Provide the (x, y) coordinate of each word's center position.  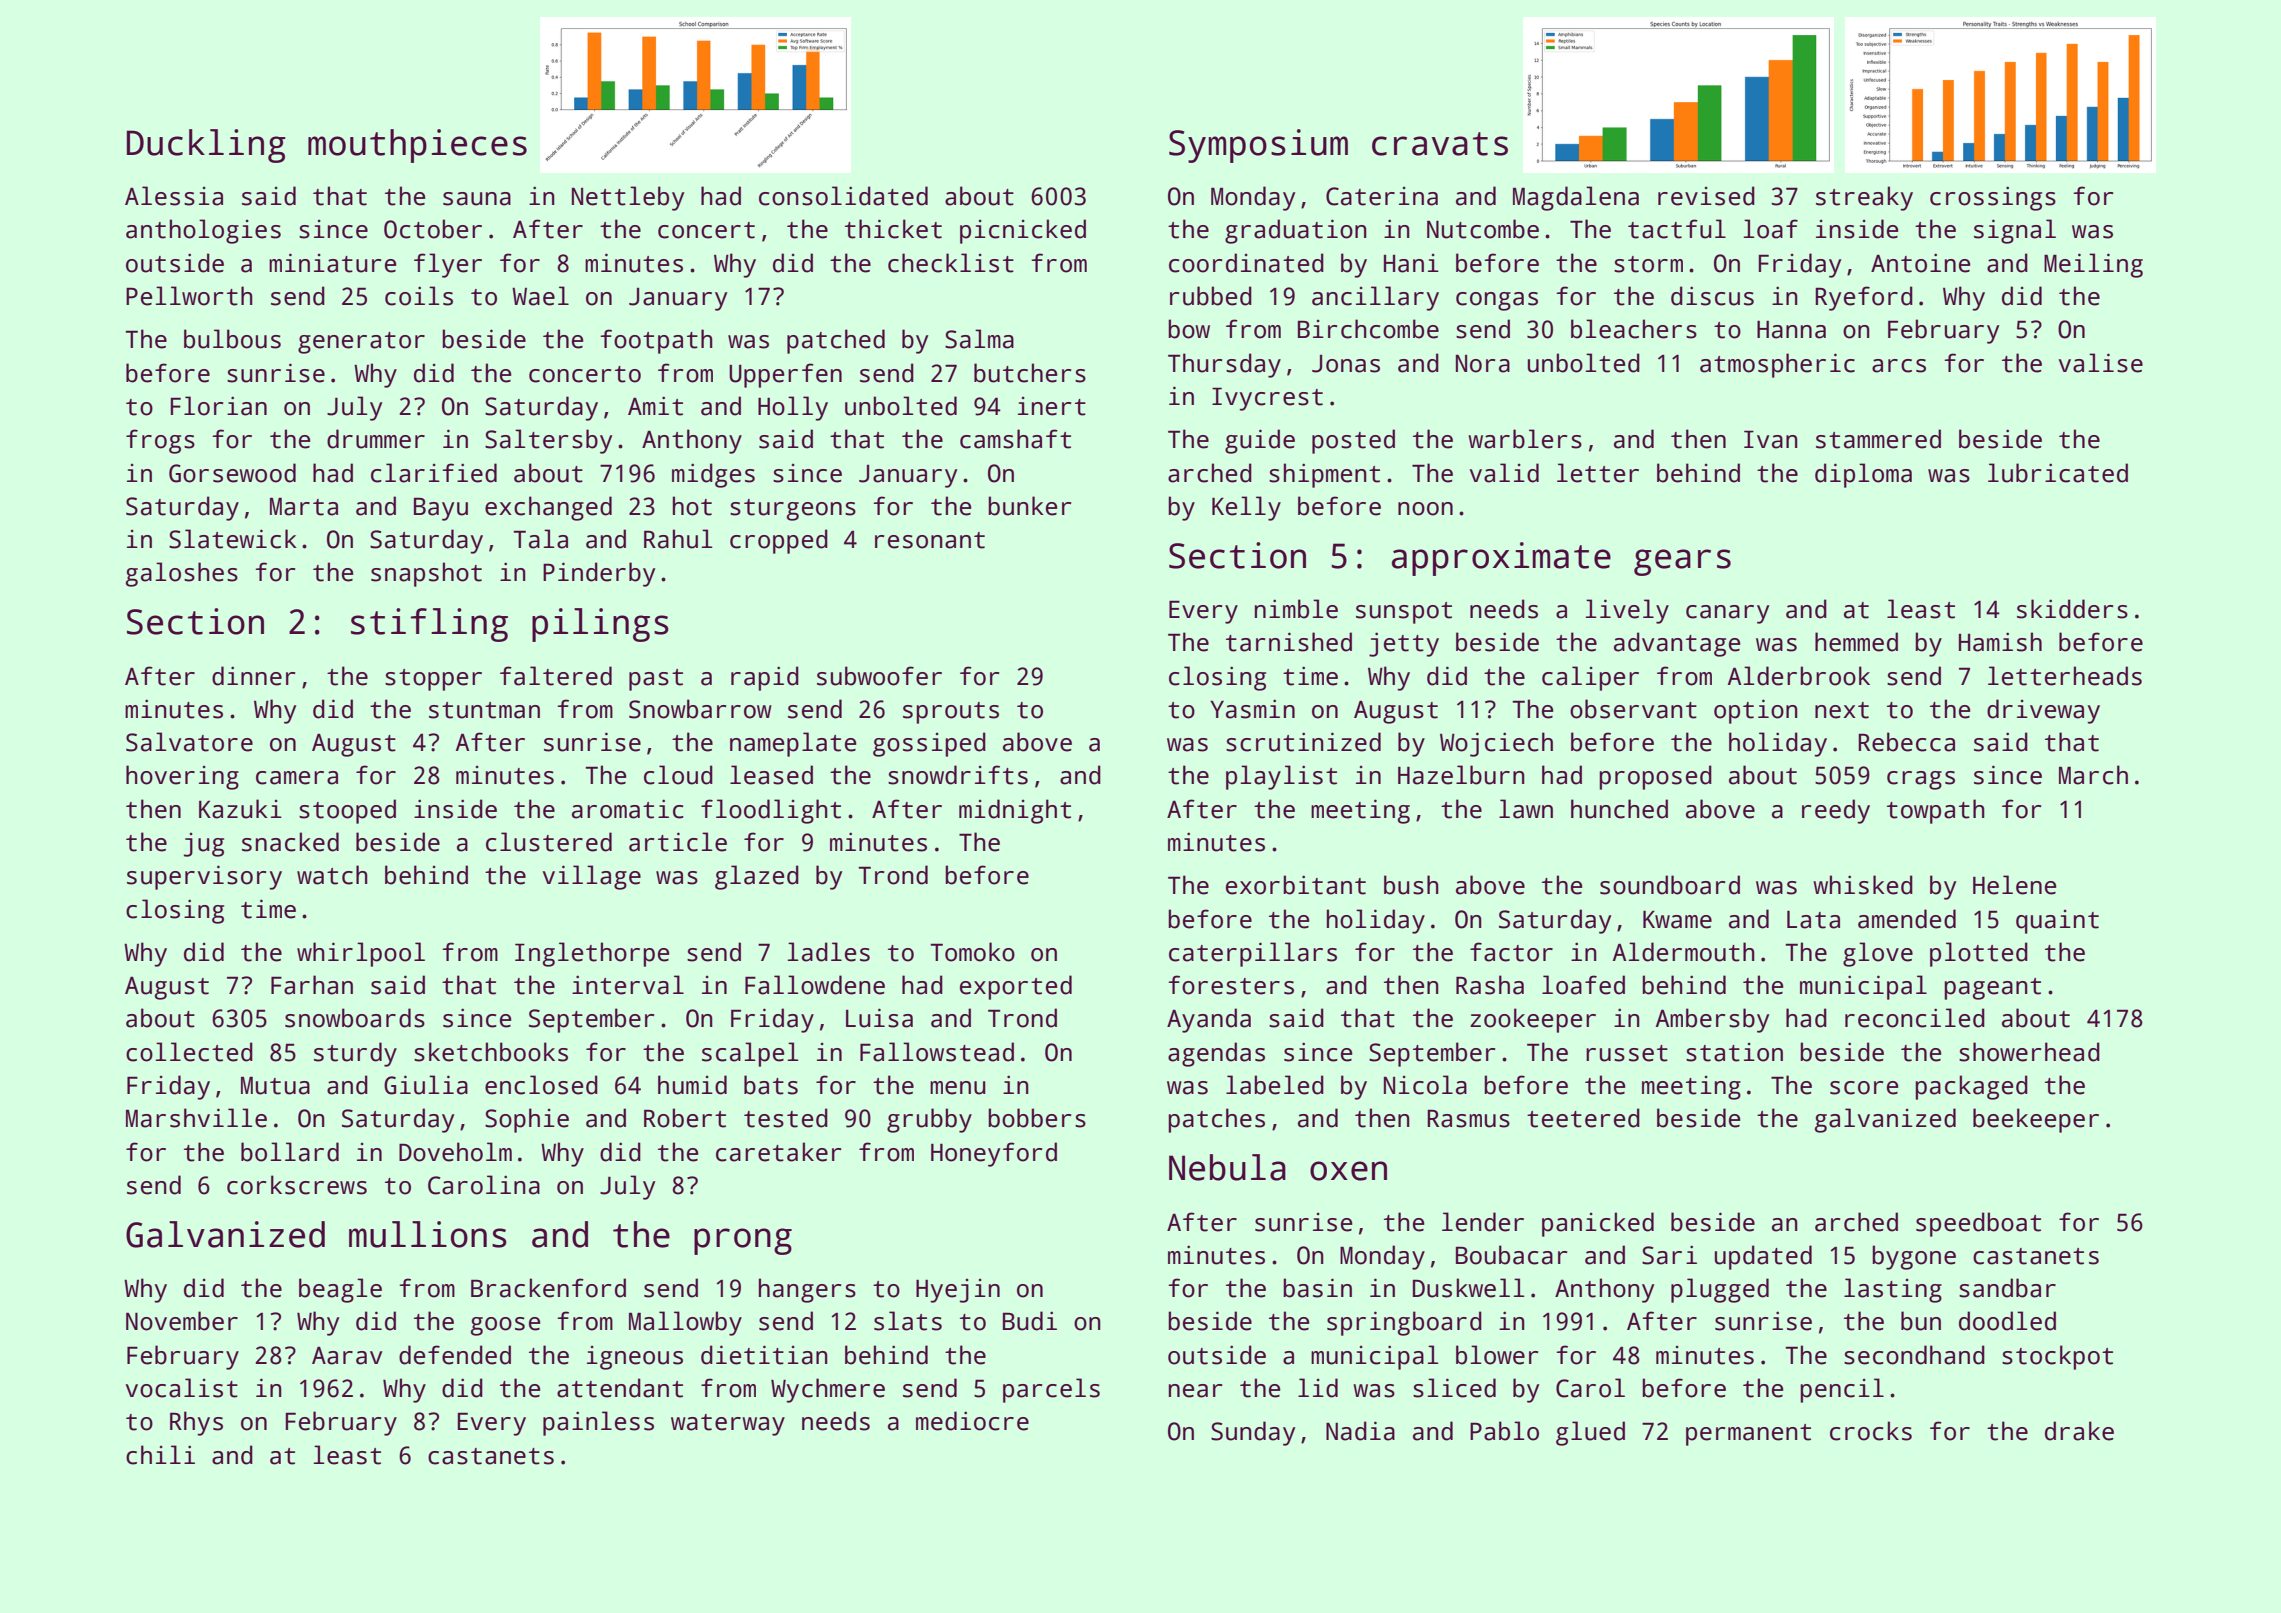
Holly (793, 408)
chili (160, 1455)
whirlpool (361, 954)
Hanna (1791, 330)
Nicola (1425, 1085)
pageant (1992, 989)
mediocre (972, 1421)
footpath (656, 341)
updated (1763, 1257)
